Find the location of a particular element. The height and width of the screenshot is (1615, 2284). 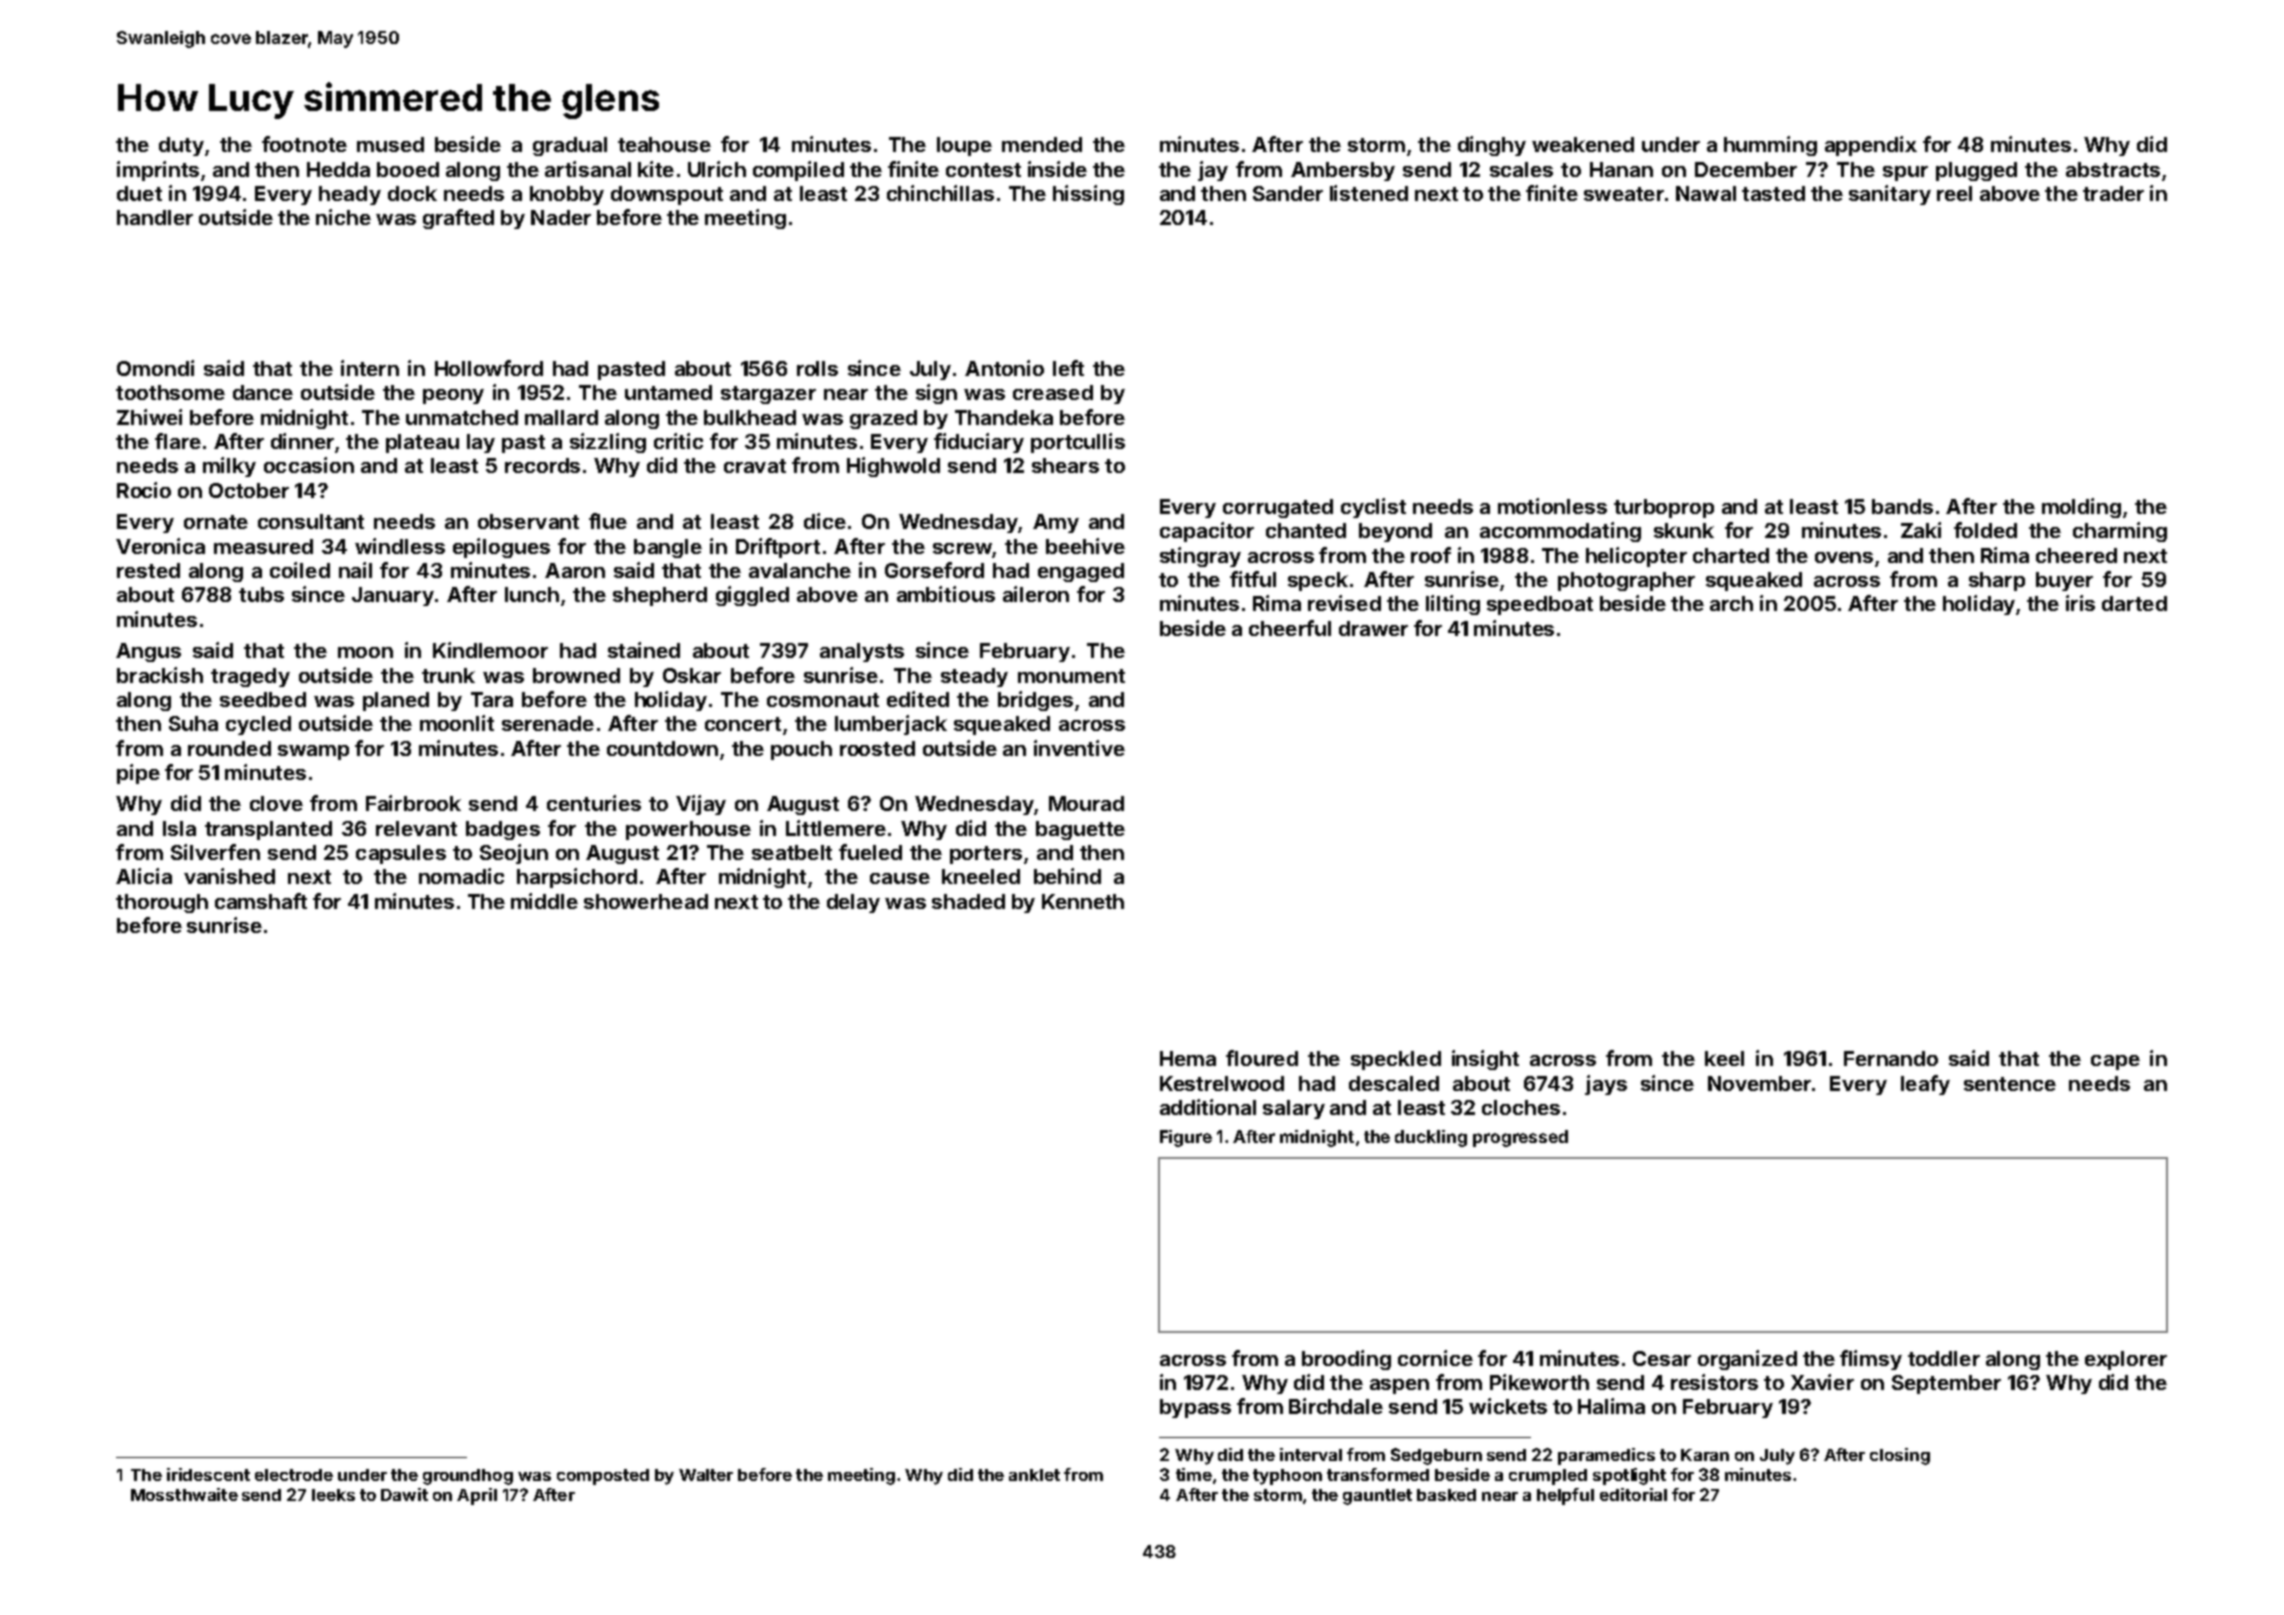

anklet is located at coordinates (1034, 1475).
